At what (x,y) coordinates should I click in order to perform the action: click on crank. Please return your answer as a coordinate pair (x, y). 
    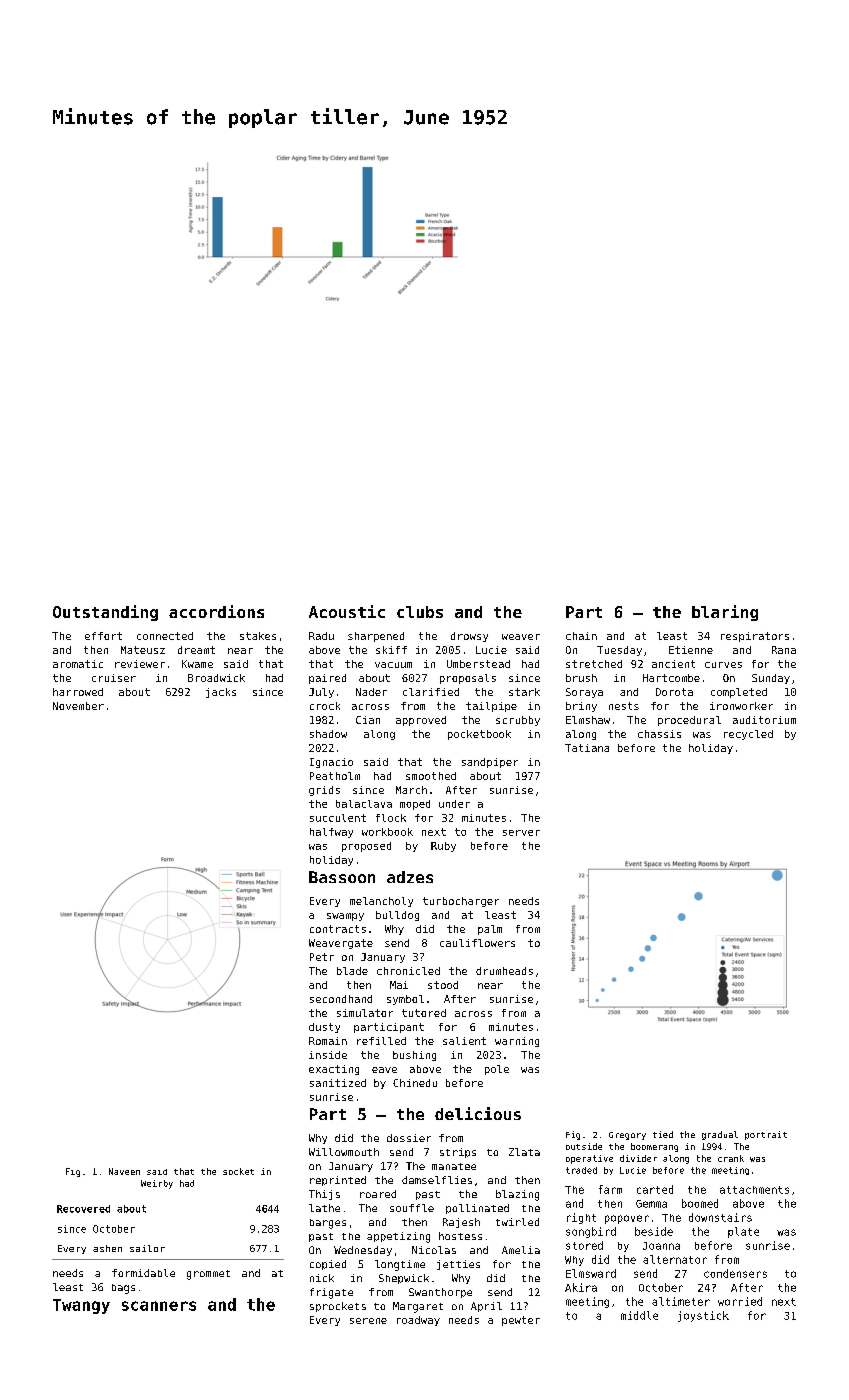
    Looking at the image, I should click on (731, 1158).
